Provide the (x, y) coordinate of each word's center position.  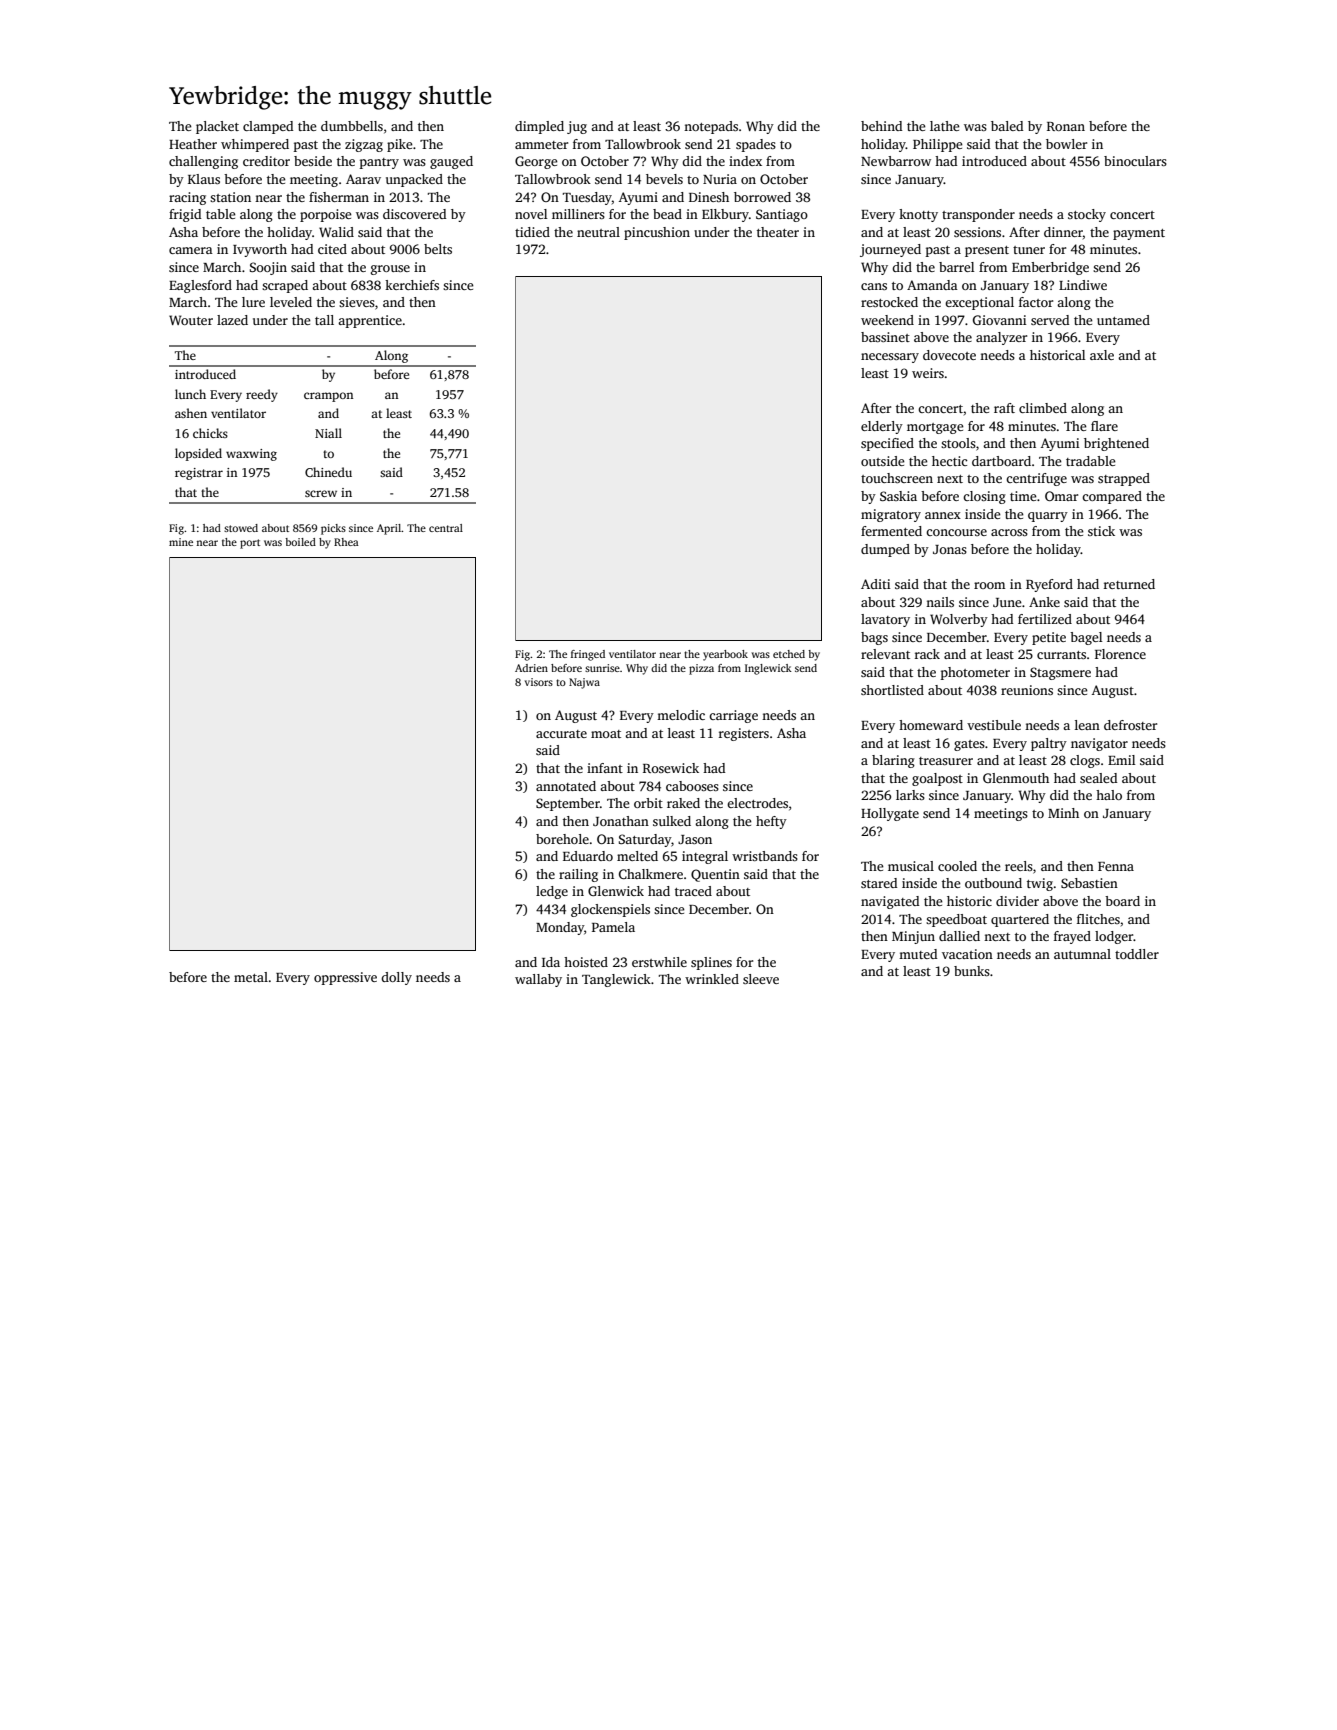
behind (882, 126)
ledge (552, 892)
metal (251, 977)
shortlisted (892, 690)
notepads (711, 127)
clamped (268, 127)
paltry (1049, 744)
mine (181, 542)
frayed (1072, 937)
